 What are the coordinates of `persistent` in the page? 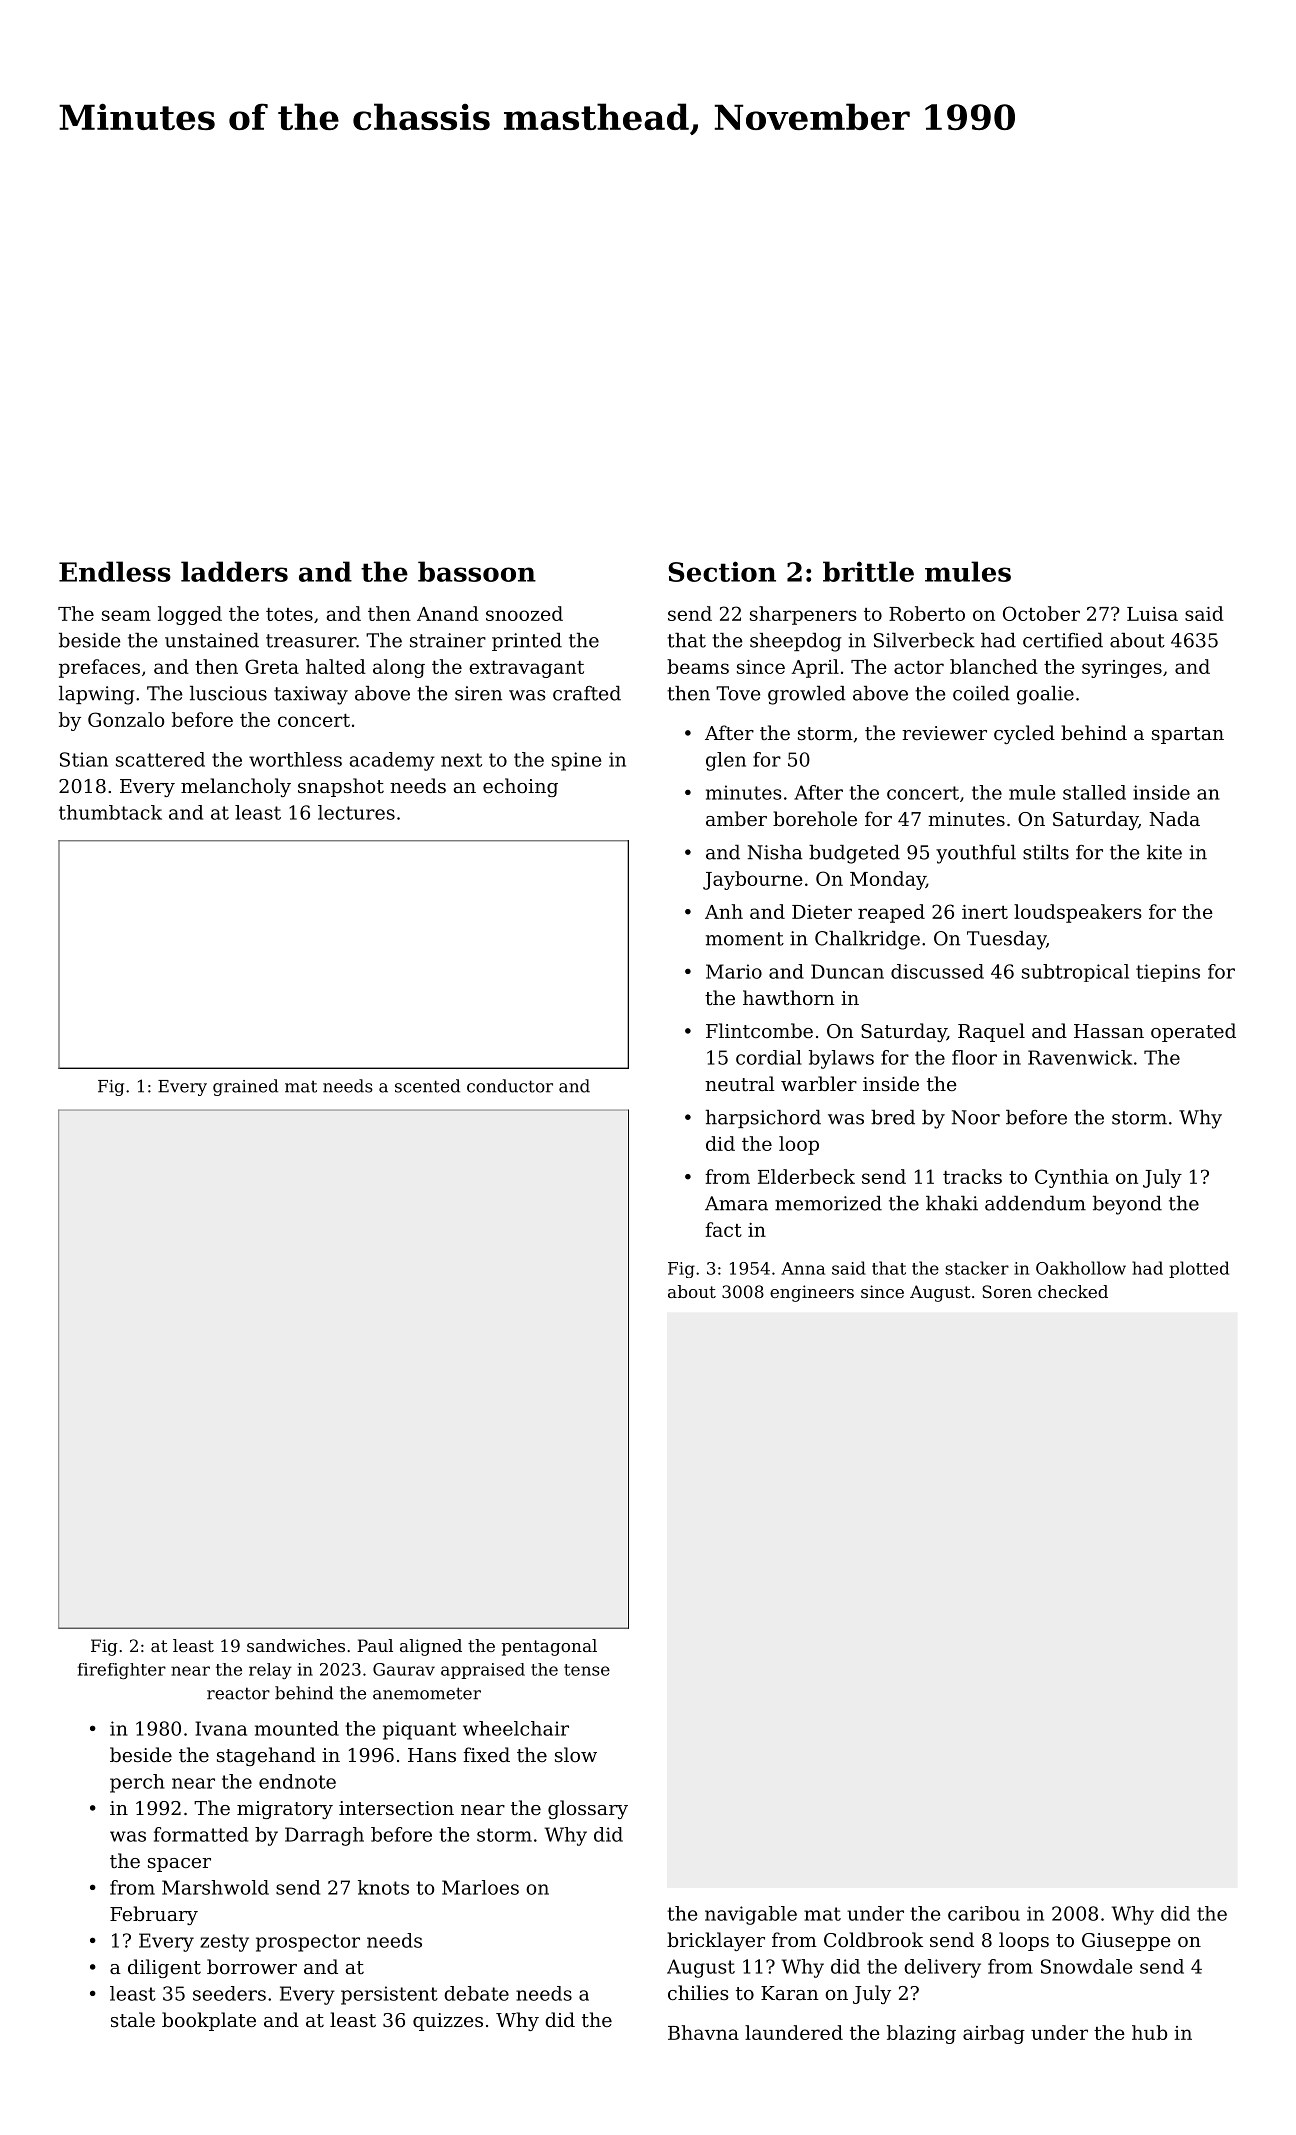 It's located at (389, 1995).
